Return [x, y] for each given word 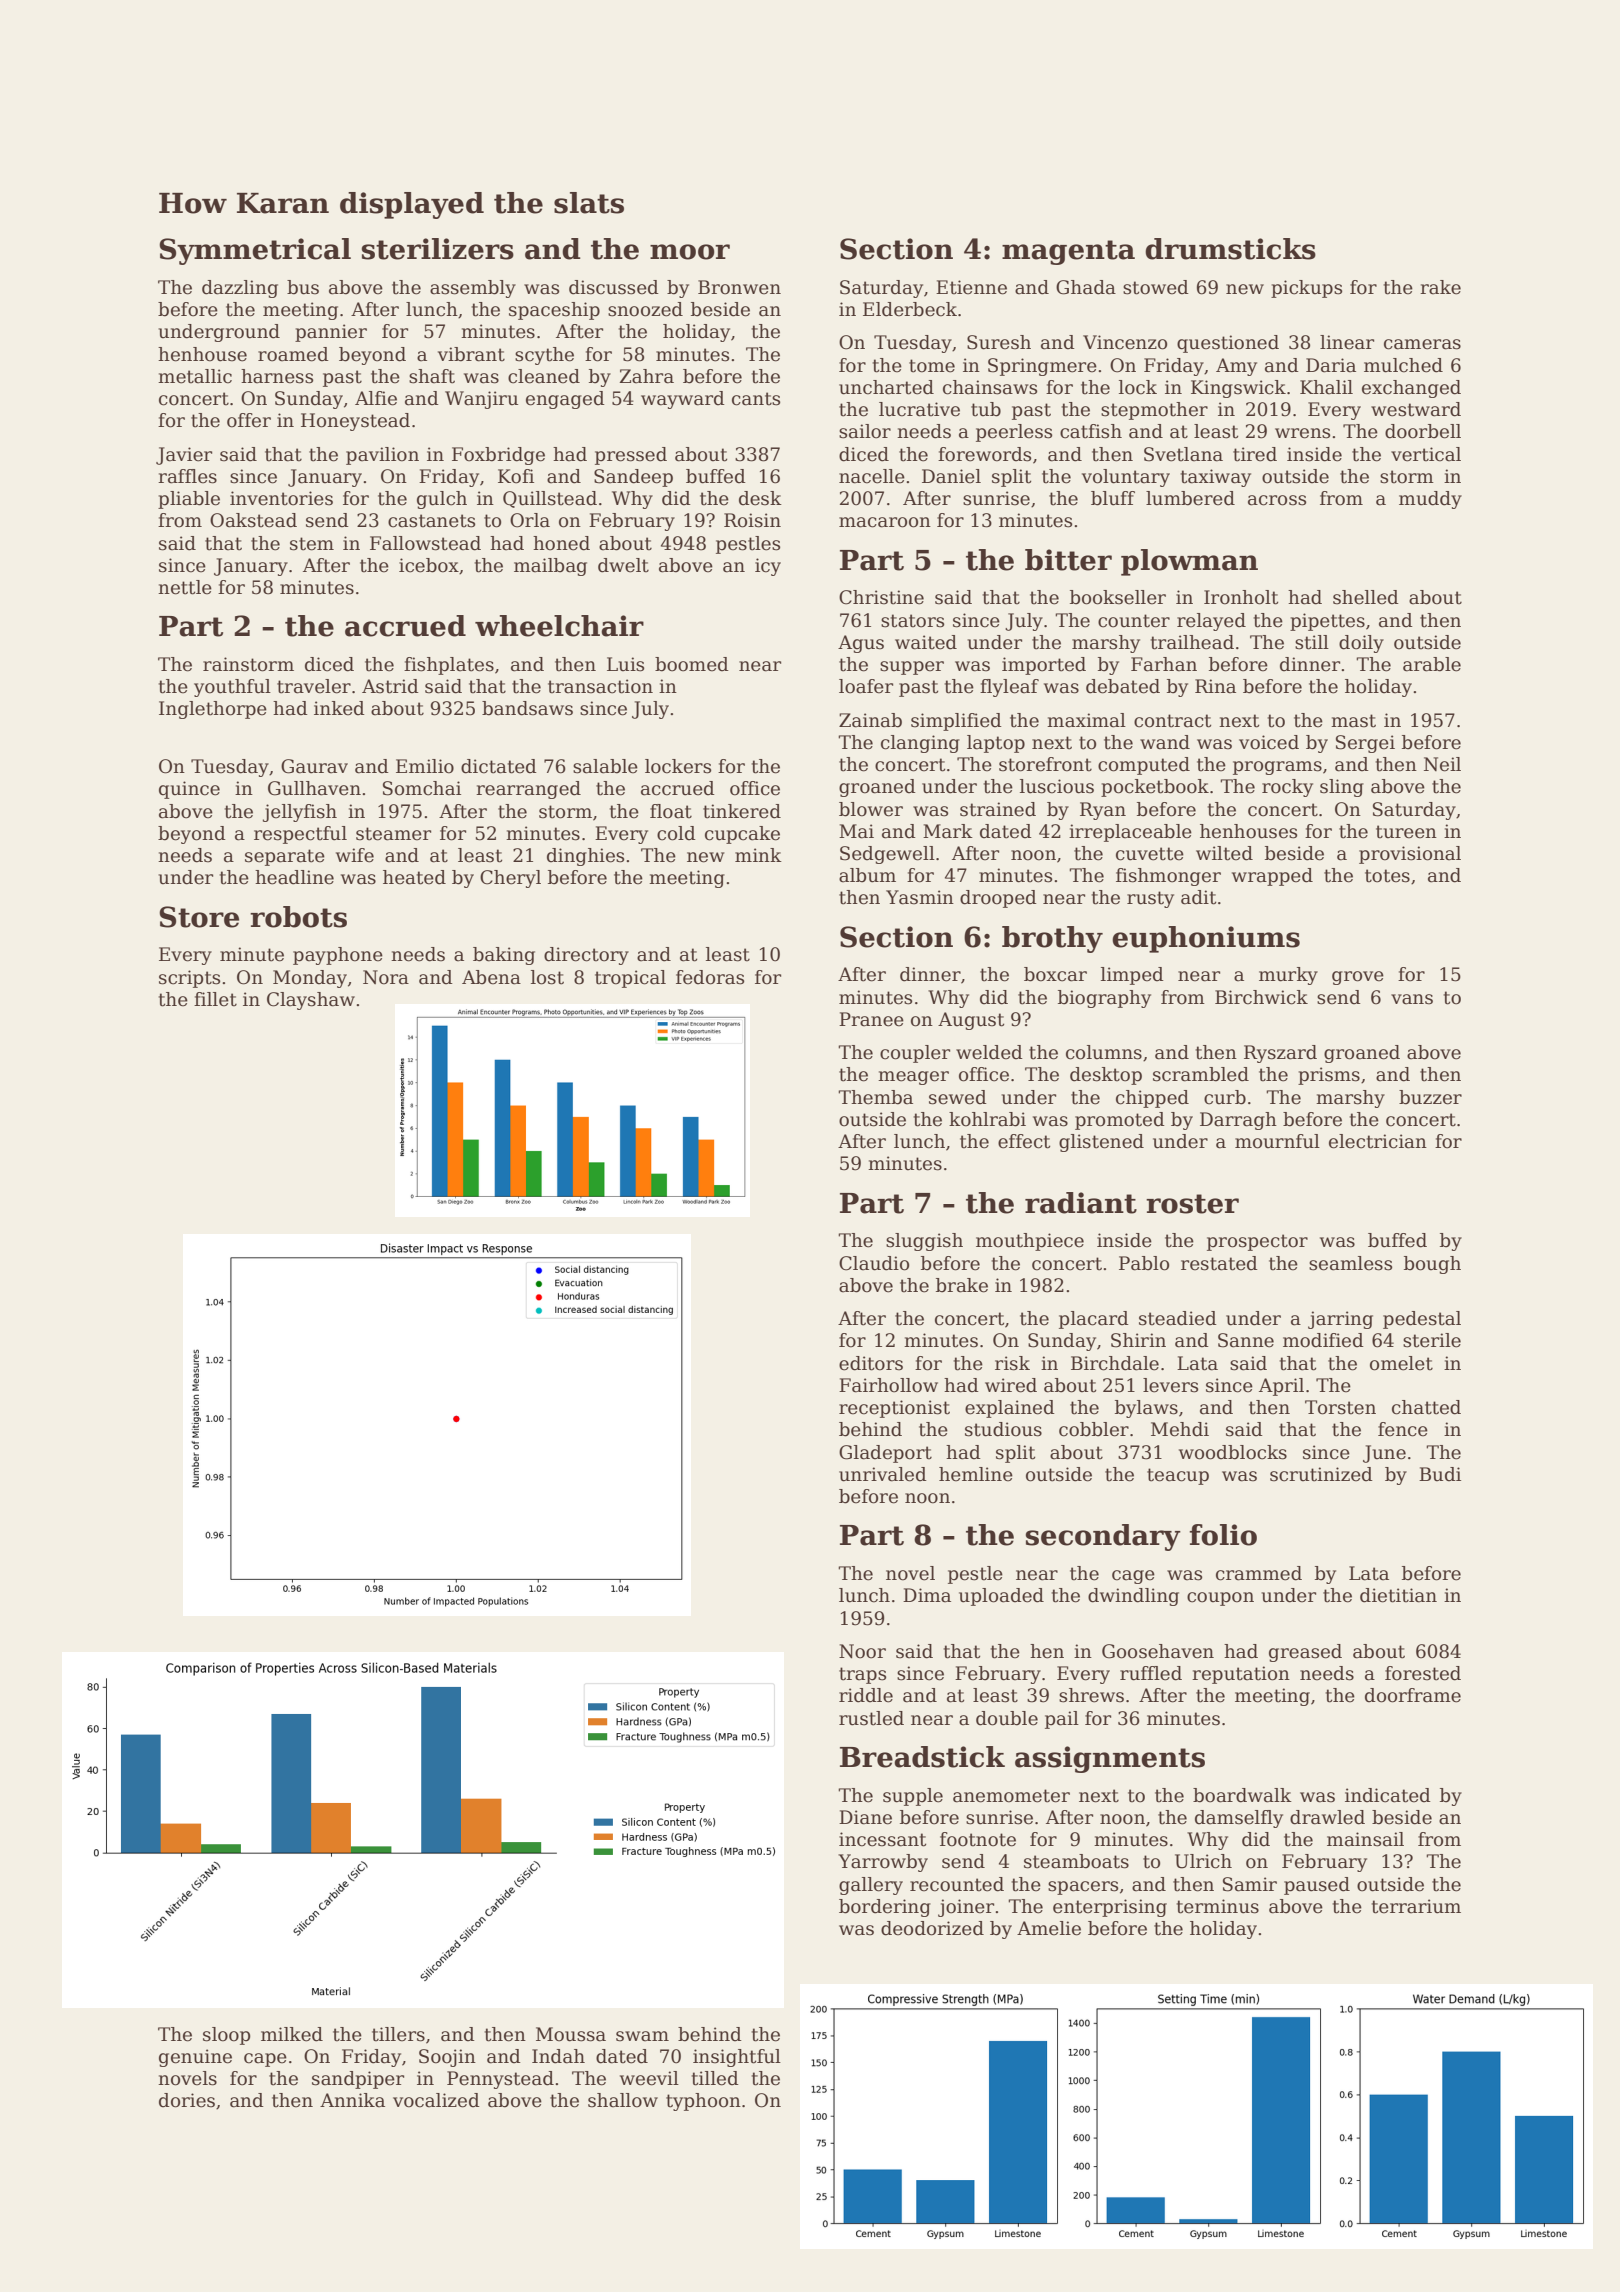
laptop [996, 744]
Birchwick [1261, 997]
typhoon [703, 2102]
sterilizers [438, 249]
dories [187, 2100]
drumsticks [1230, 249]
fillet [215, 999]
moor [690, 252]
